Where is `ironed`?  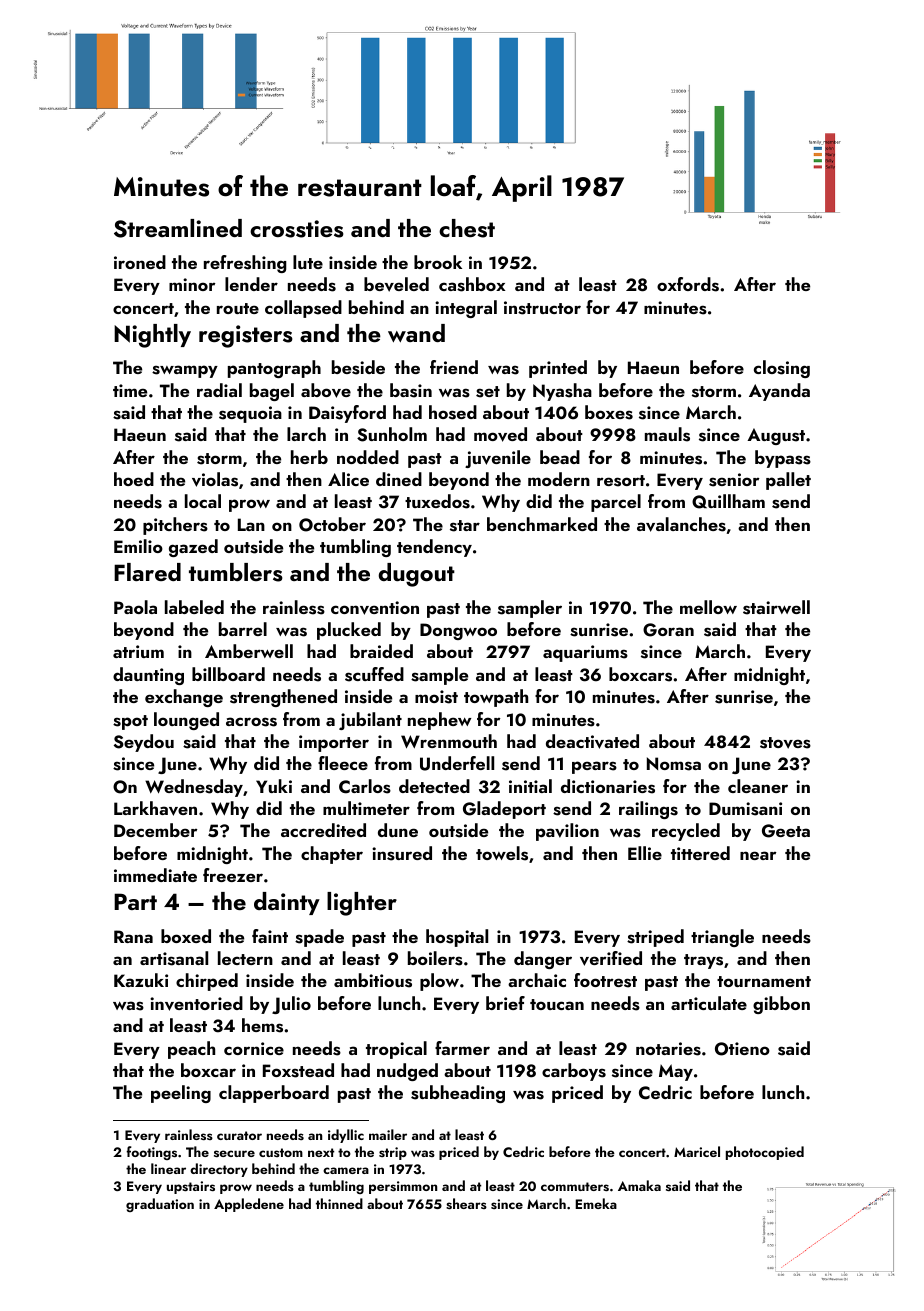 ironed is located at coordinates (140, 262).
